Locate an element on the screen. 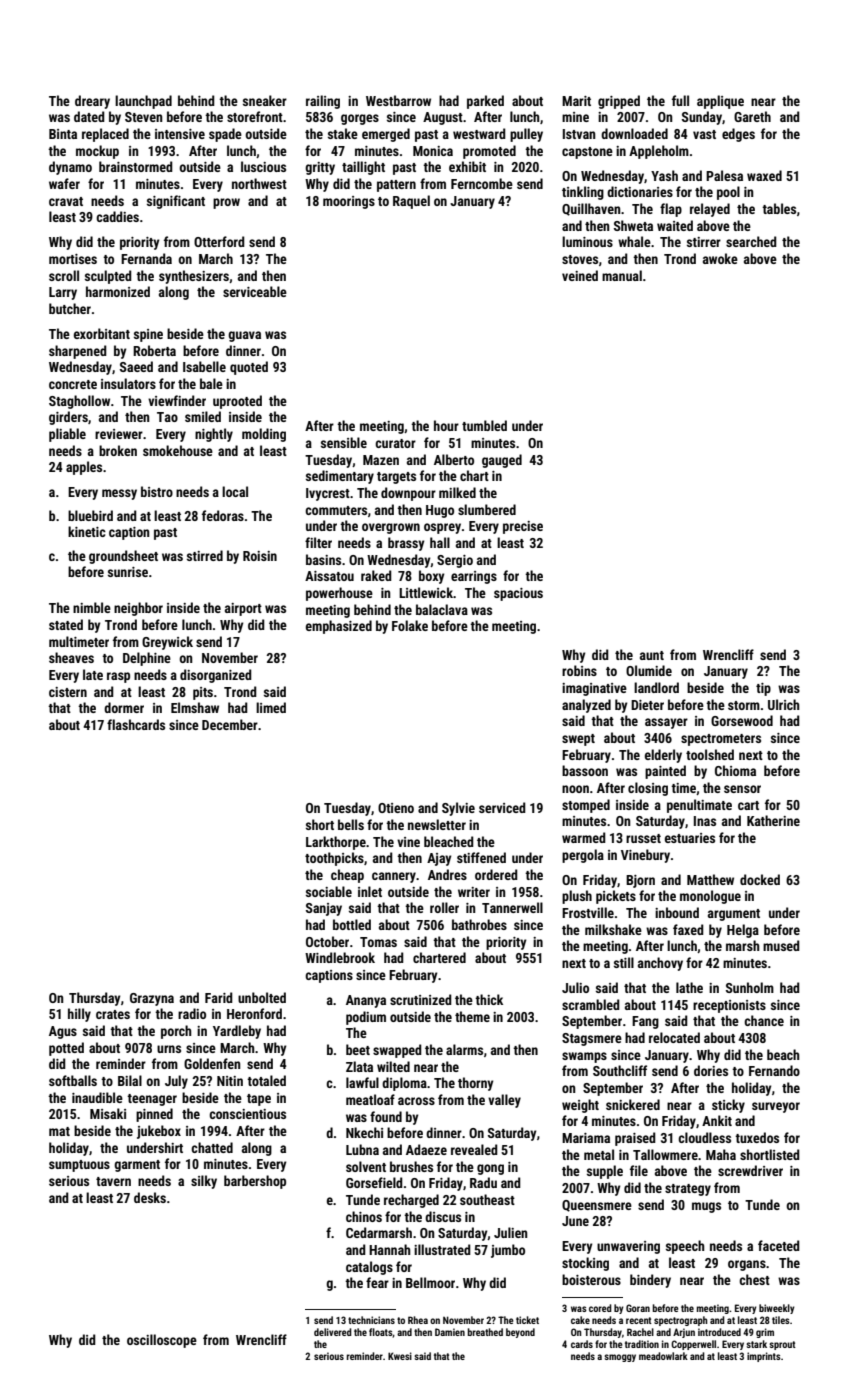 This screenshot has height=1400, width=849. spectrometers is located at coordinates (721, 740).
